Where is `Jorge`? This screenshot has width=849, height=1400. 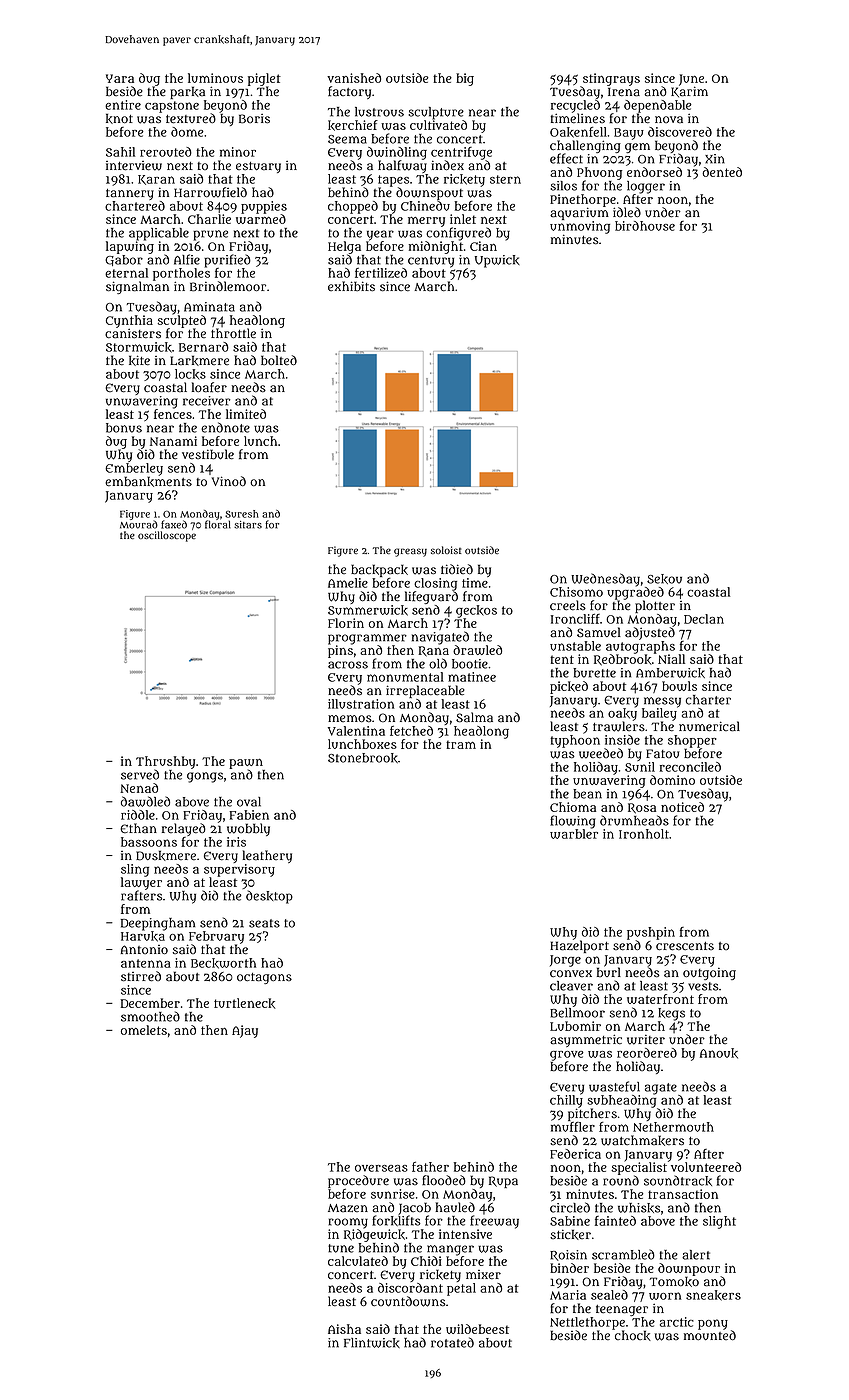
Jorge is located at coordinates (565, 961).
